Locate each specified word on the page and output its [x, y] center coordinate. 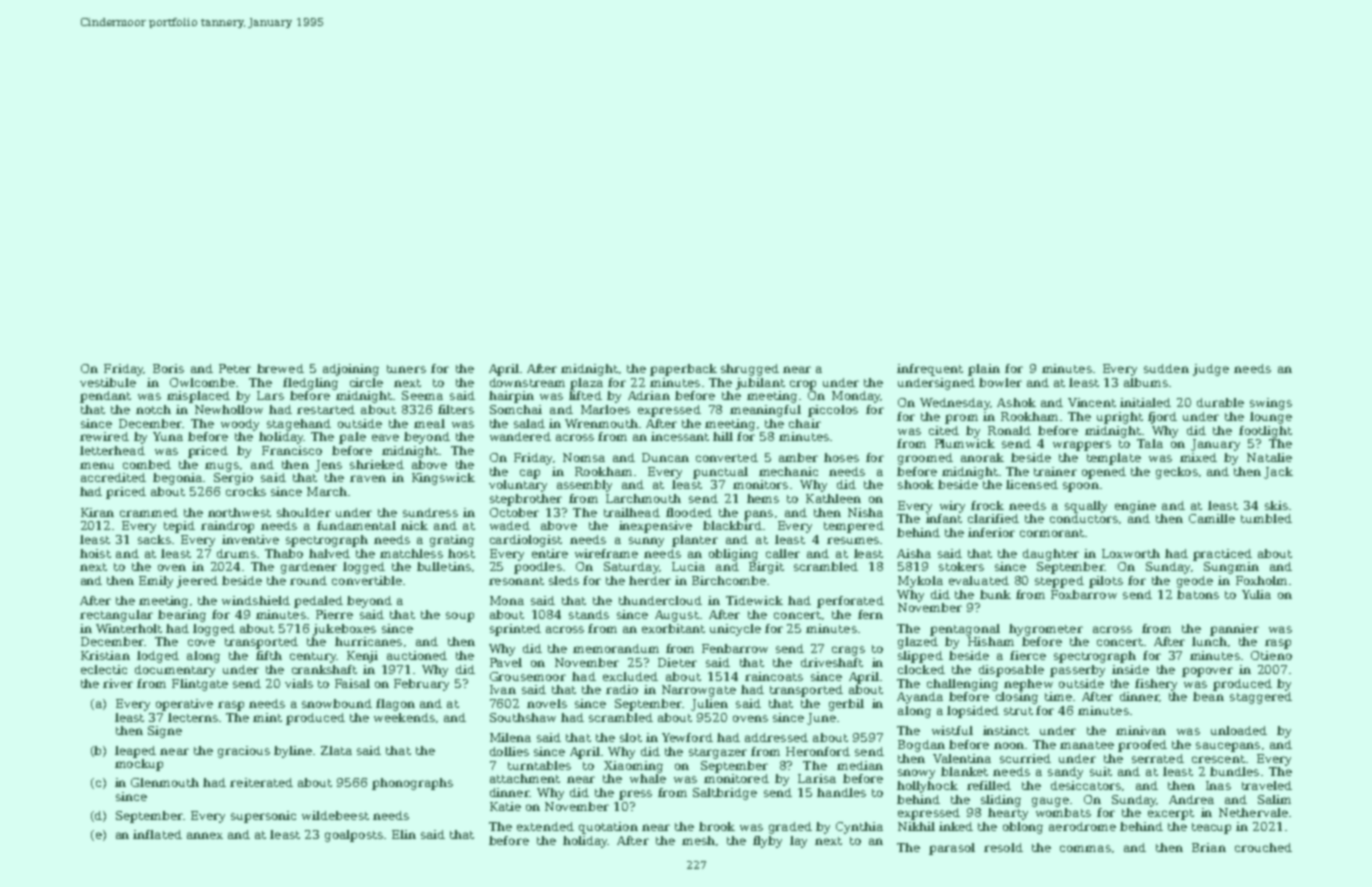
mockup [139, 765]
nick [414, 525]
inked [956, 826]
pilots [1106, 582]
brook [717, 826]
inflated [157, 834]
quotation [608, 828]
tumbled [1266, 518]
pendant [105, 397]
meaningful [765, 411]
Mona [507, 600]
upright [1120, 418]
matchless [411, 553]
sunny [646, 542]
